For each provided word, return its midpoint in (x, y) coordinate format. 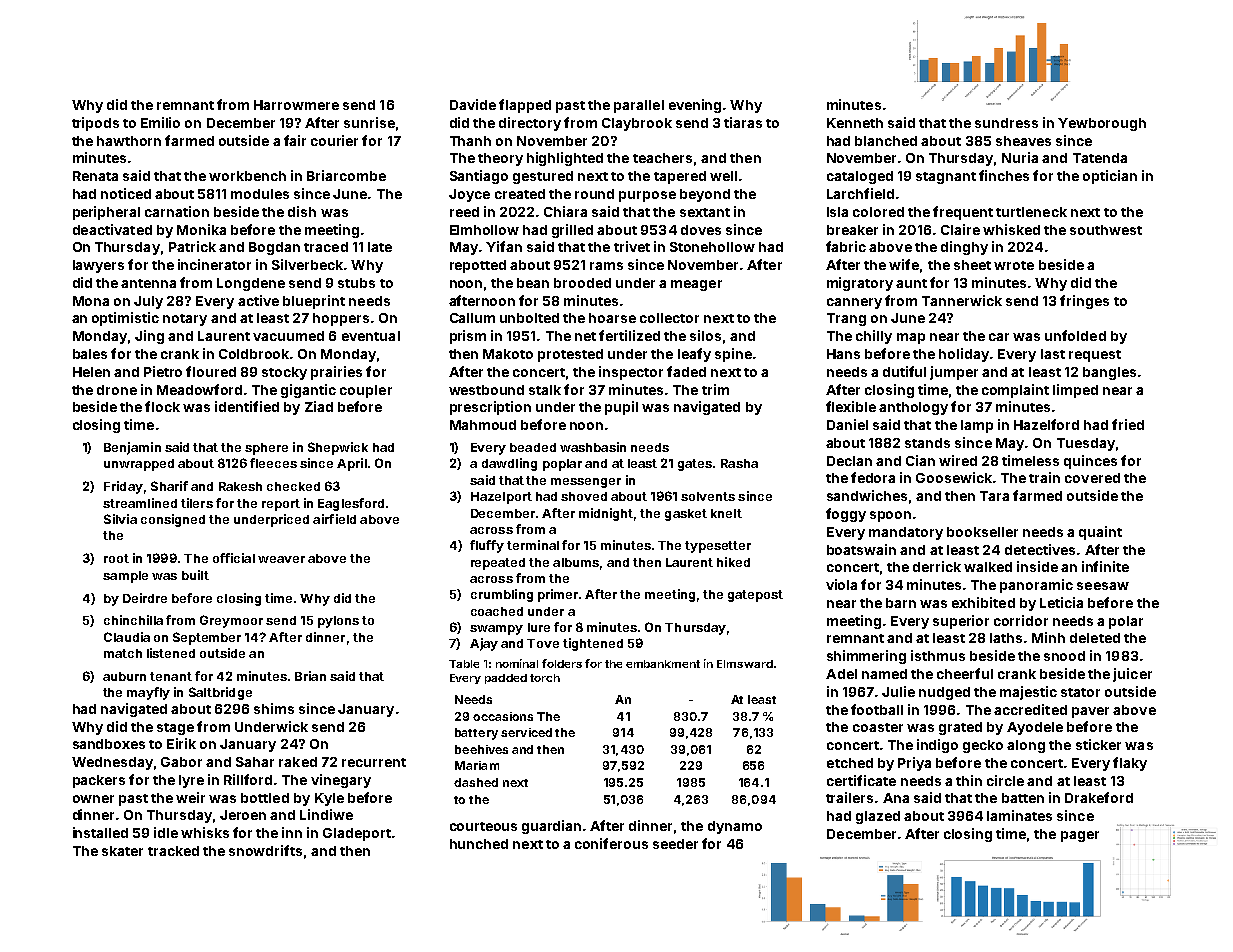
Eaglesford (351, 504)
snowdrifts (265, 850)
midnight (606, 514)
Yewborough (1102, 124)
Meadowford (199, 389)
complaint (1015, 391)
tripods (95, 124)
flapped (525, 106)
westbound (486, 390)
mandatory (906, 533)
